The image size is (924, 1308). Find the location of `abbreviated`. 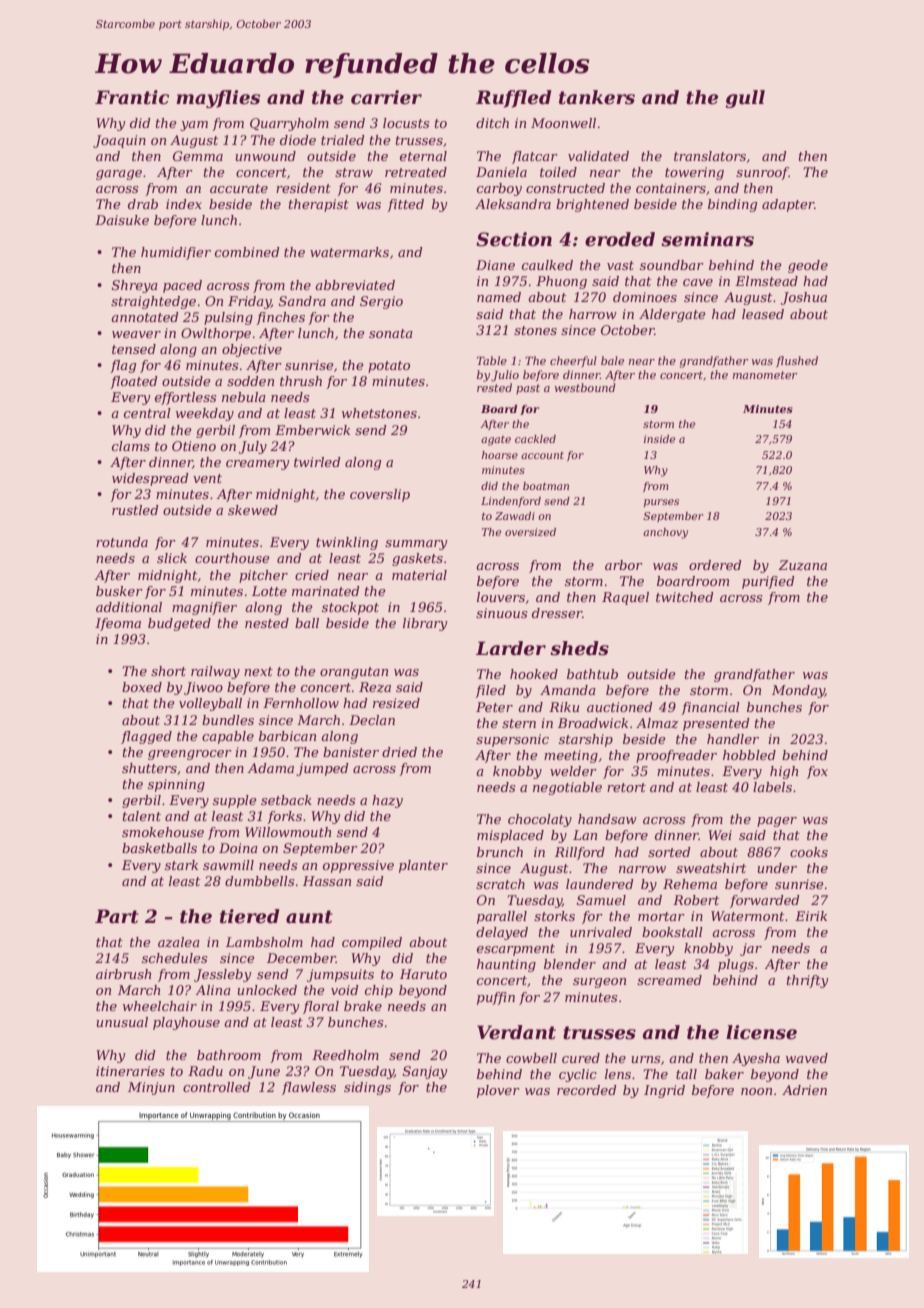

abbreviated is located at coordinates (355, 285).
